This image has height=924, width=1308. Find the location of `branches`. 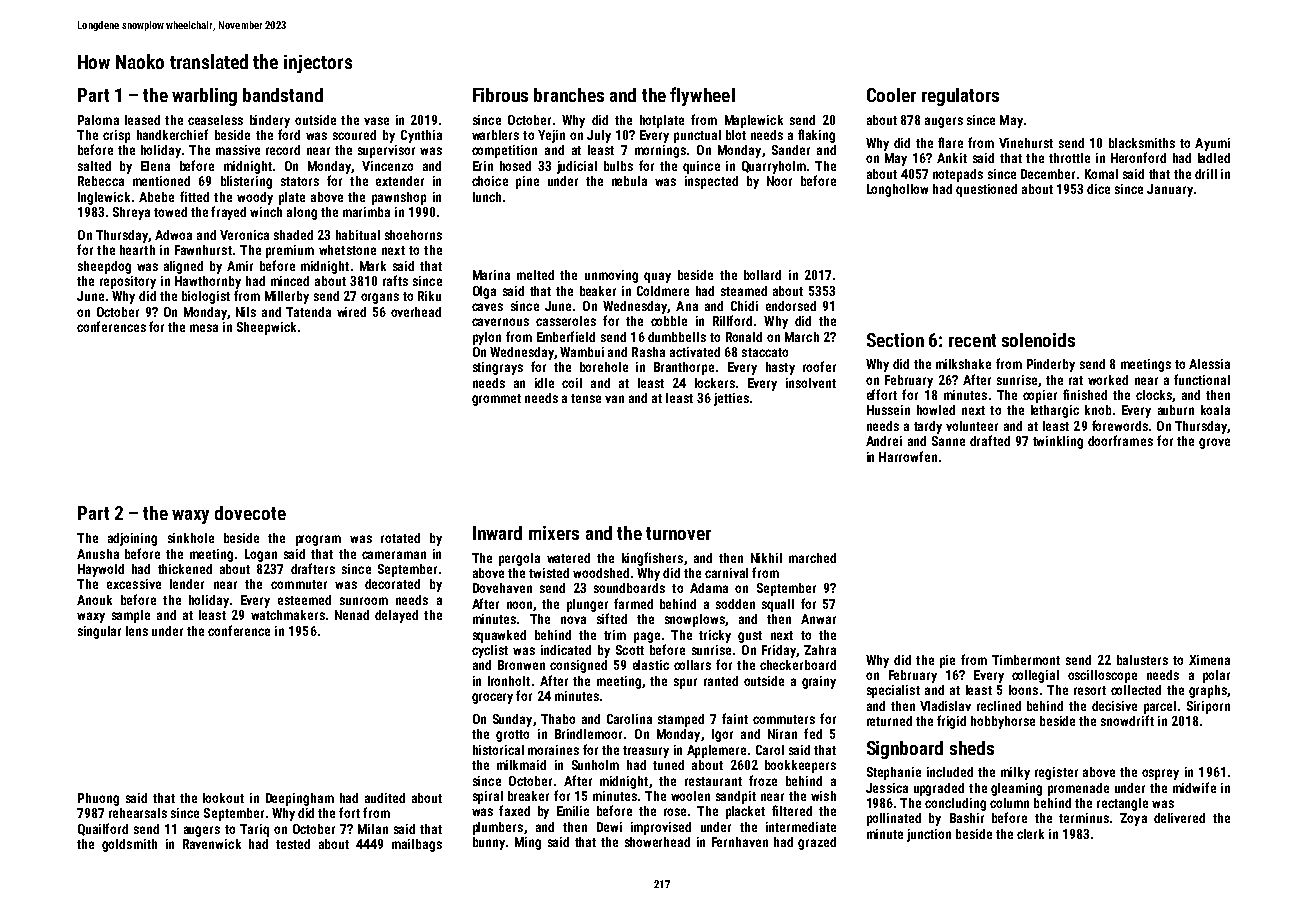

branches is located at coordinates (569, 95).
